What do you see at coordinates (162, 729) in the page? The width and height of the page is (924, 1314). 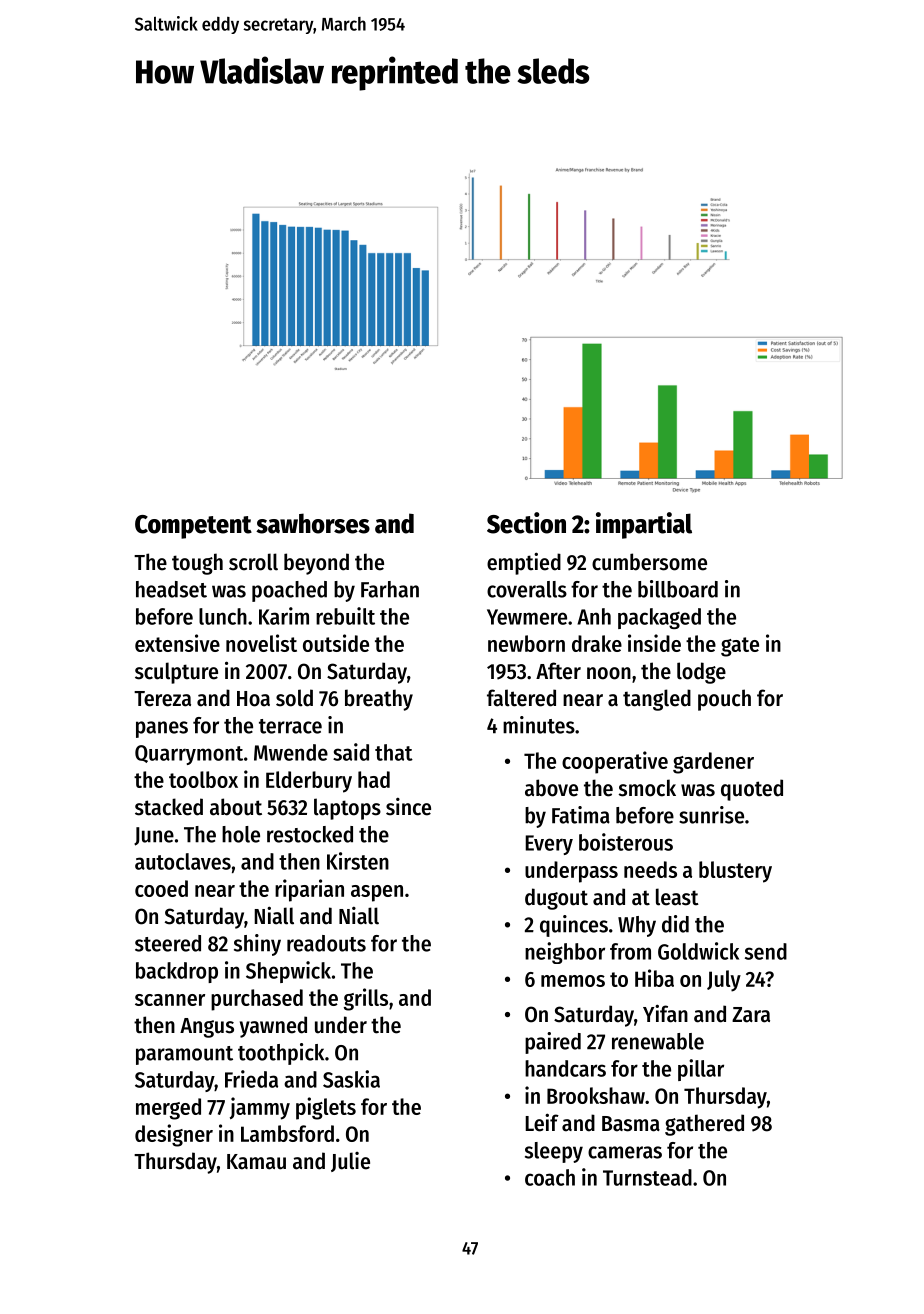 I see `panes` at bounding box center [162, 729].
